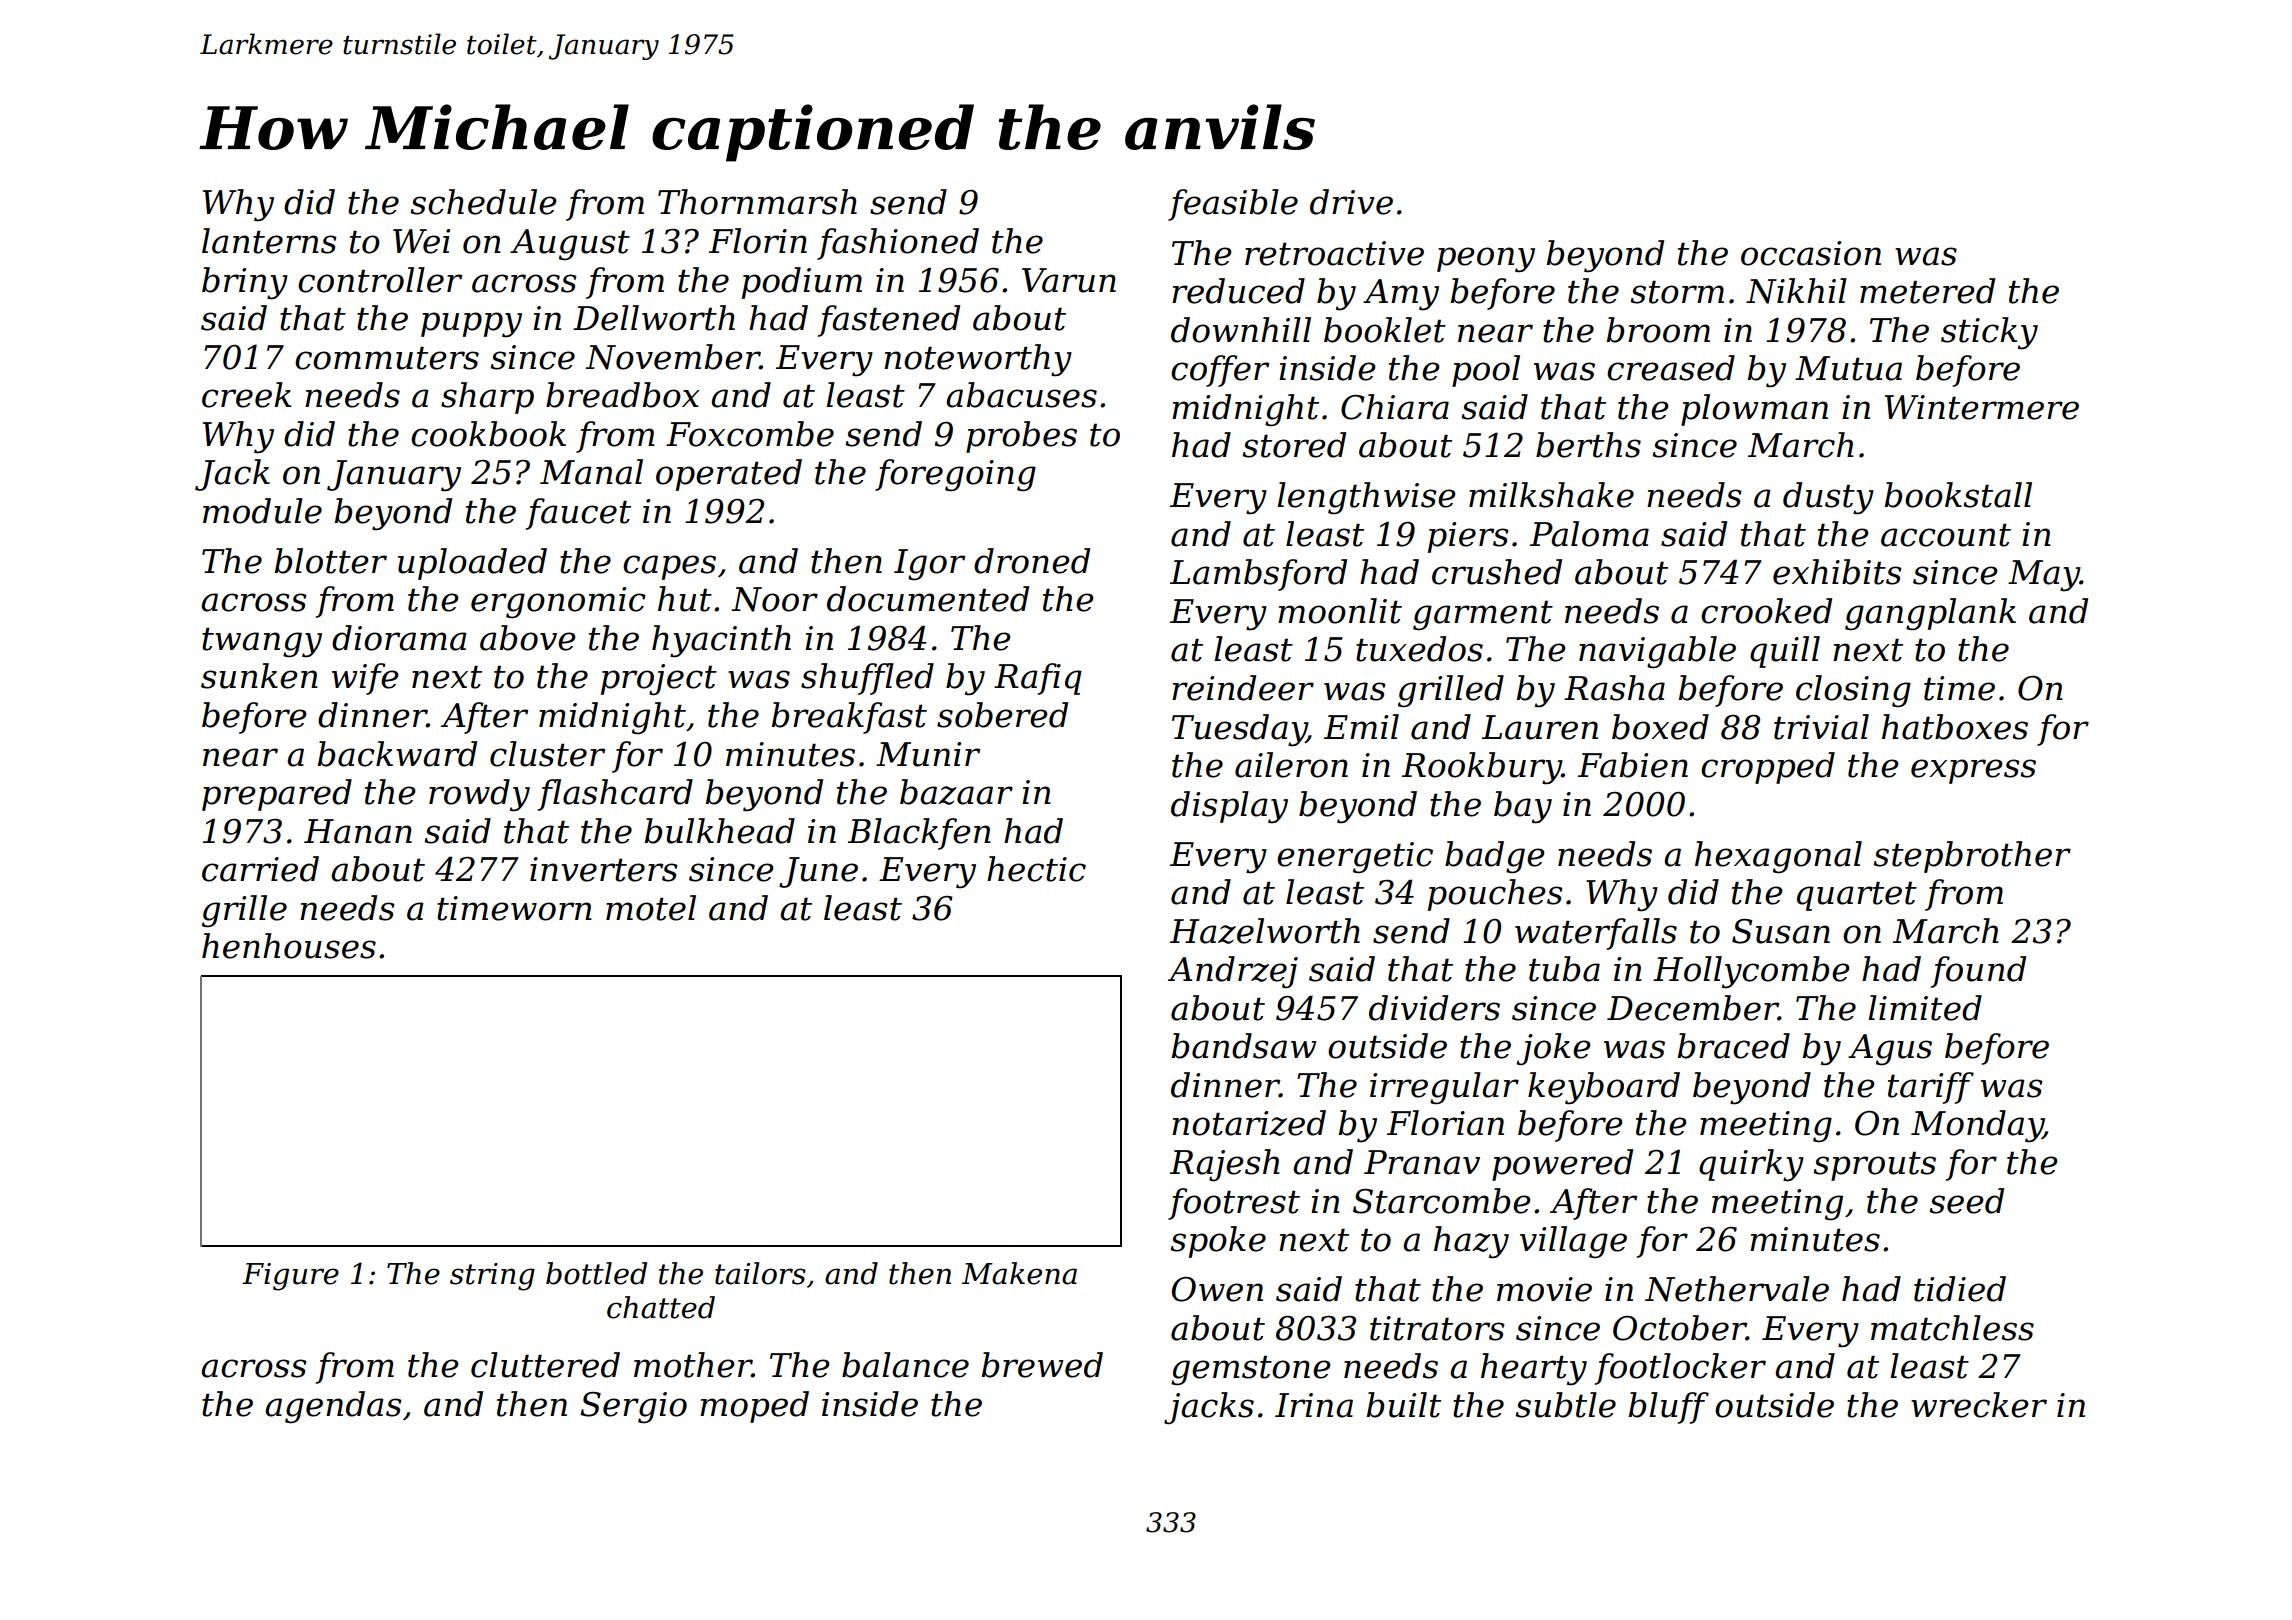 This screenshot has width=2292, height=1620. What do you see at coordinates (1925, 1008) in the screenshot?
I see `limited` at bounding box center [1925, 1008].
